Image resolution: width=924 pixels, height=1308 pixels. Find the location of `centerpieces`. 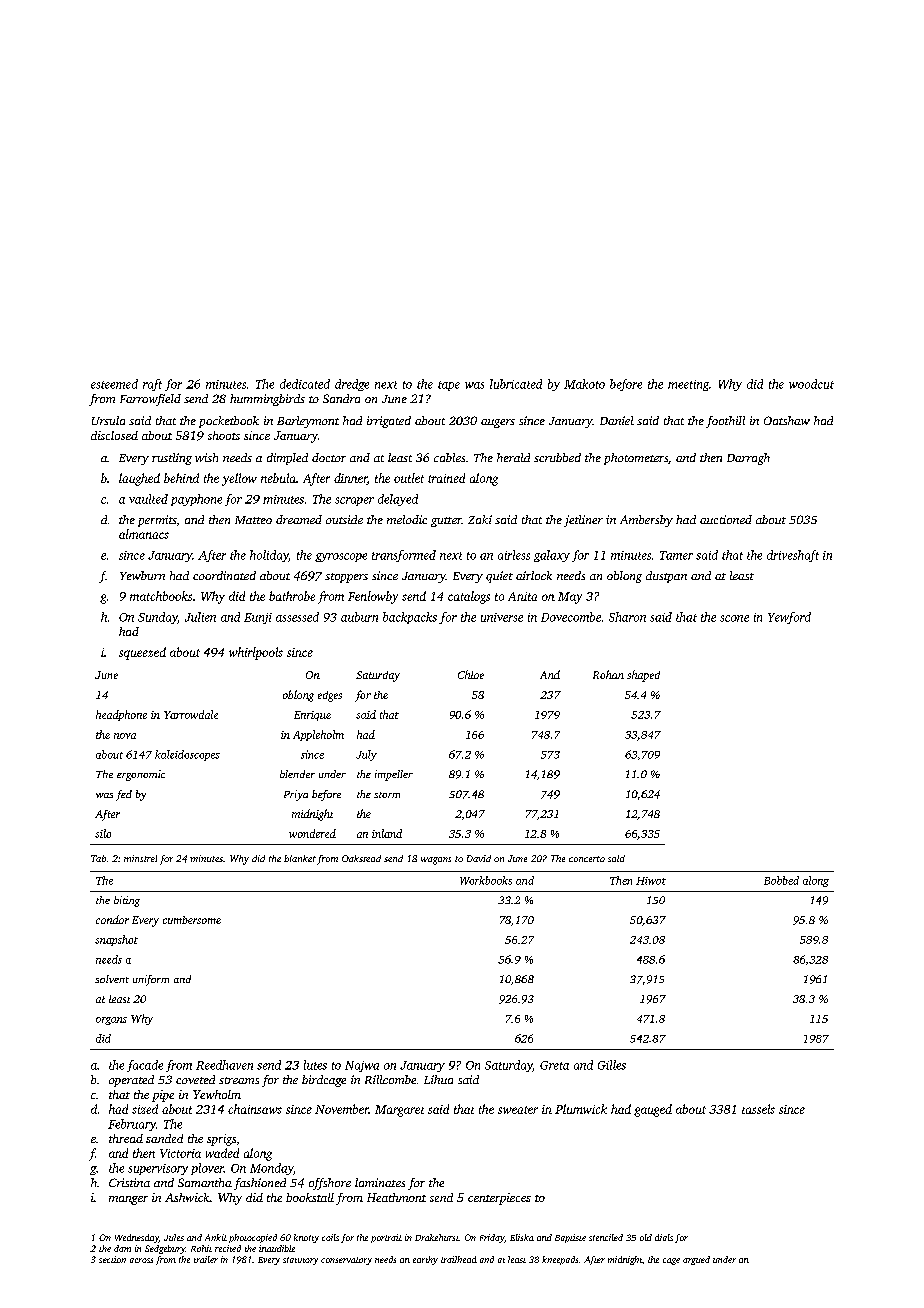

centerpieces is located at coordinates (499, 1199).
